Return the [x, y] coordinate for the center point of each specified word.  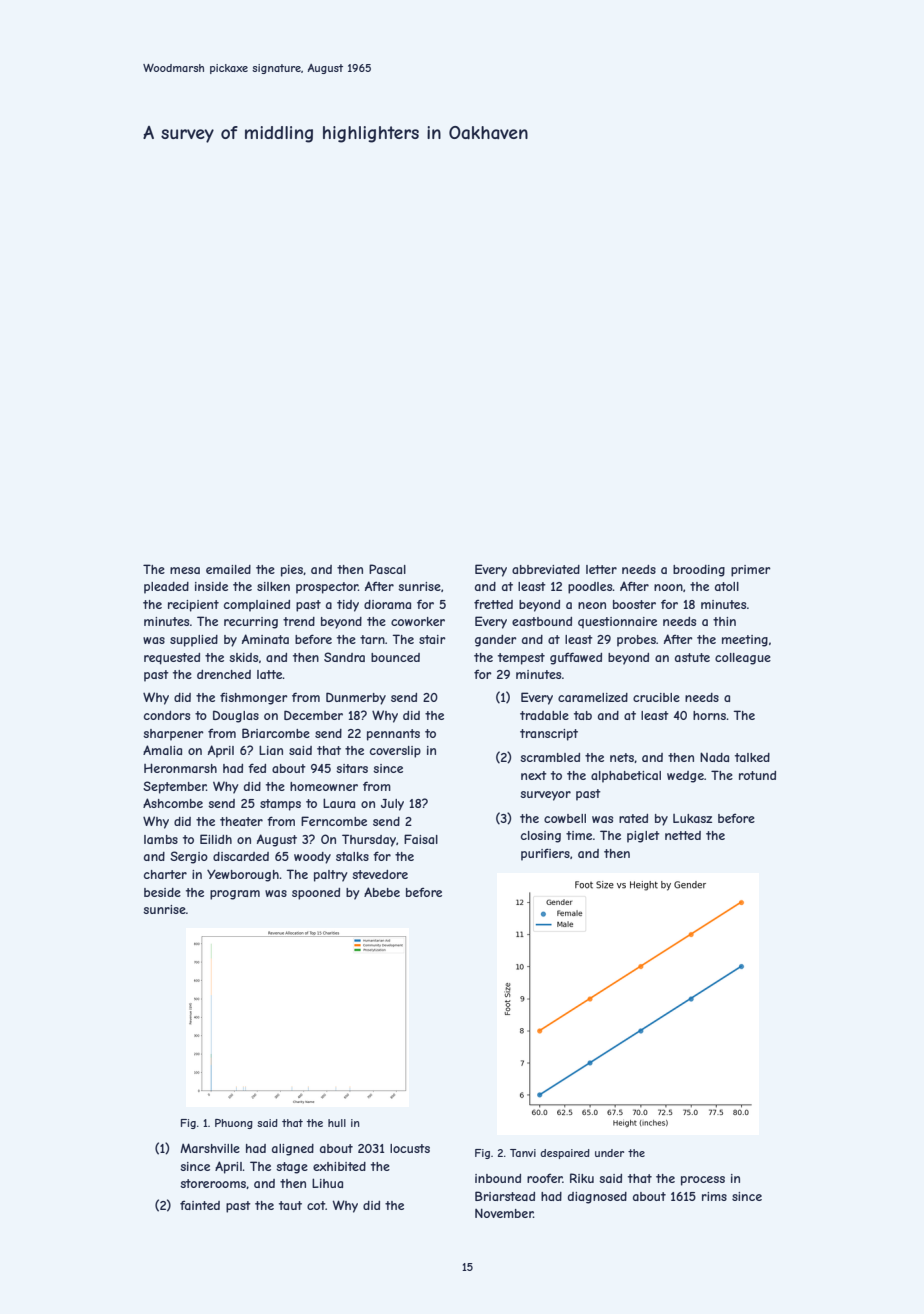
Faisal [421, 839]
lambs [161, 839]
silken [273, 586]
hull [337, 1123]
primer [751, 571]
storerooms [213, 1183]
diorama [387, 604]
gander [496, 641]
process [703, 1181]
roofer [545, 1178]
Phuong [234, 1124]
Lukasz [692, 818]
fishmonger [254, 699]
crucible [656, 697]
